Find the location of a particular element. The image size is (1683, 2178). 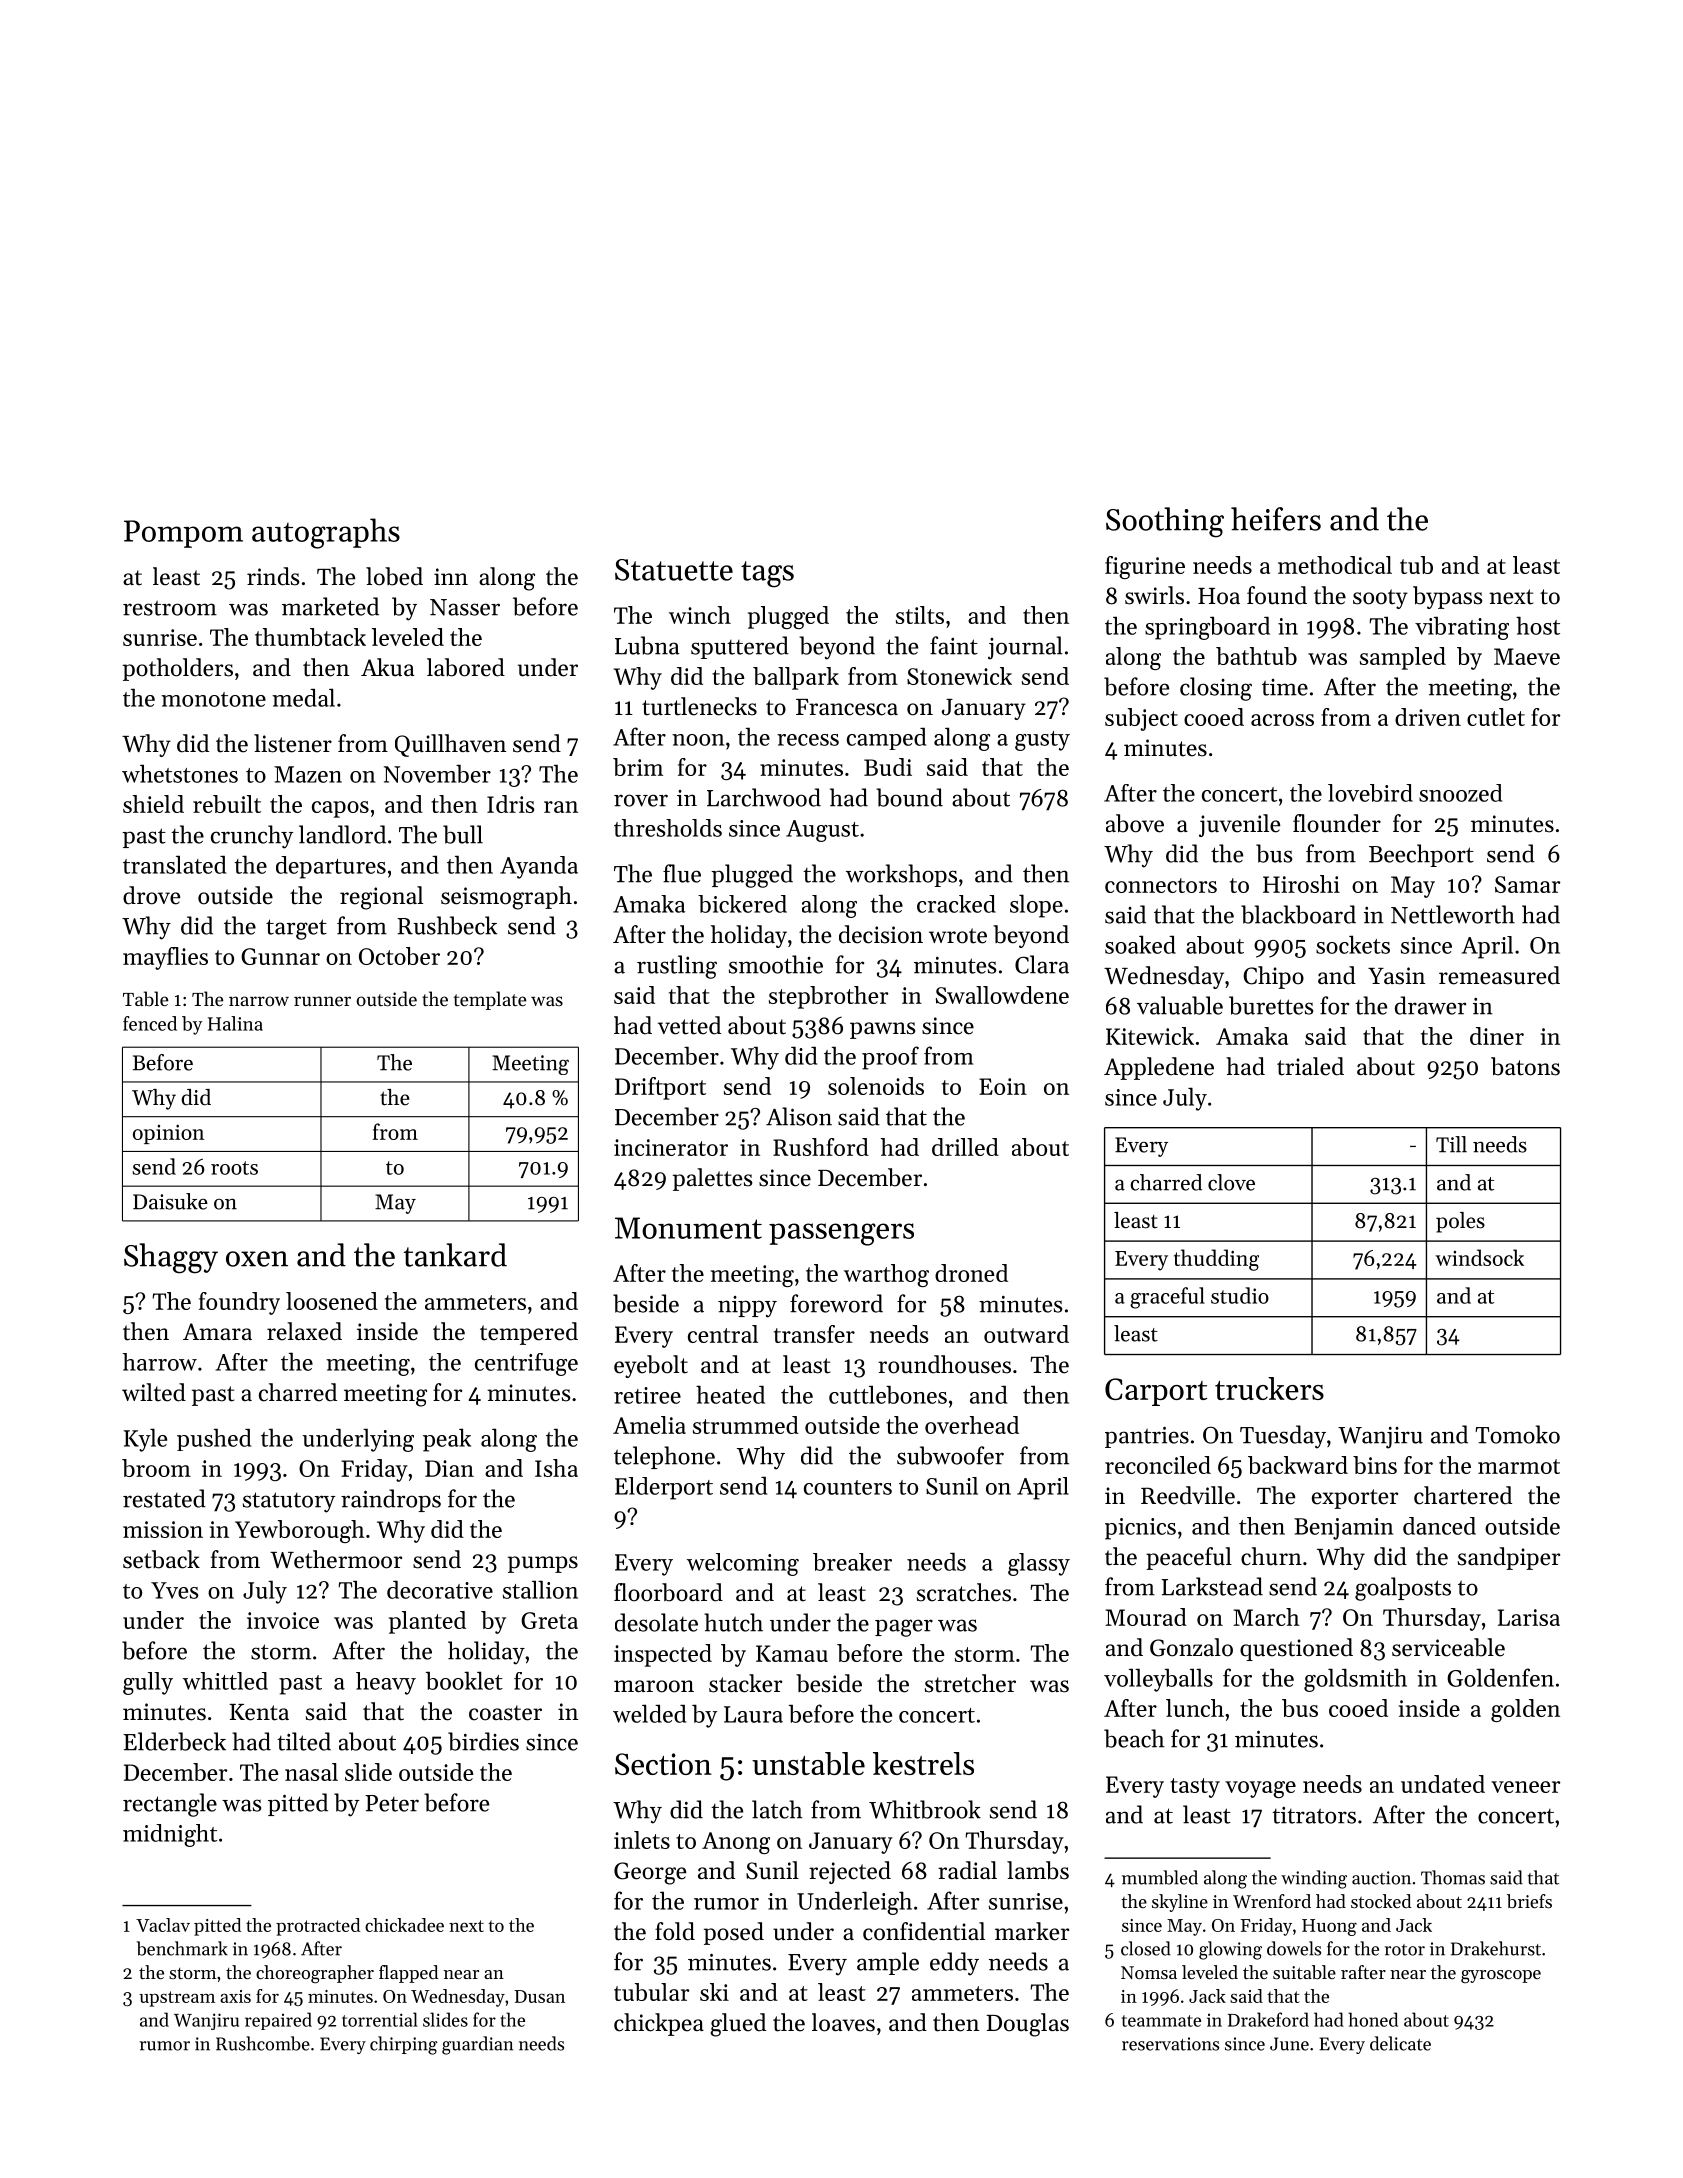

heifers is located at coordinates (1276, 519).
